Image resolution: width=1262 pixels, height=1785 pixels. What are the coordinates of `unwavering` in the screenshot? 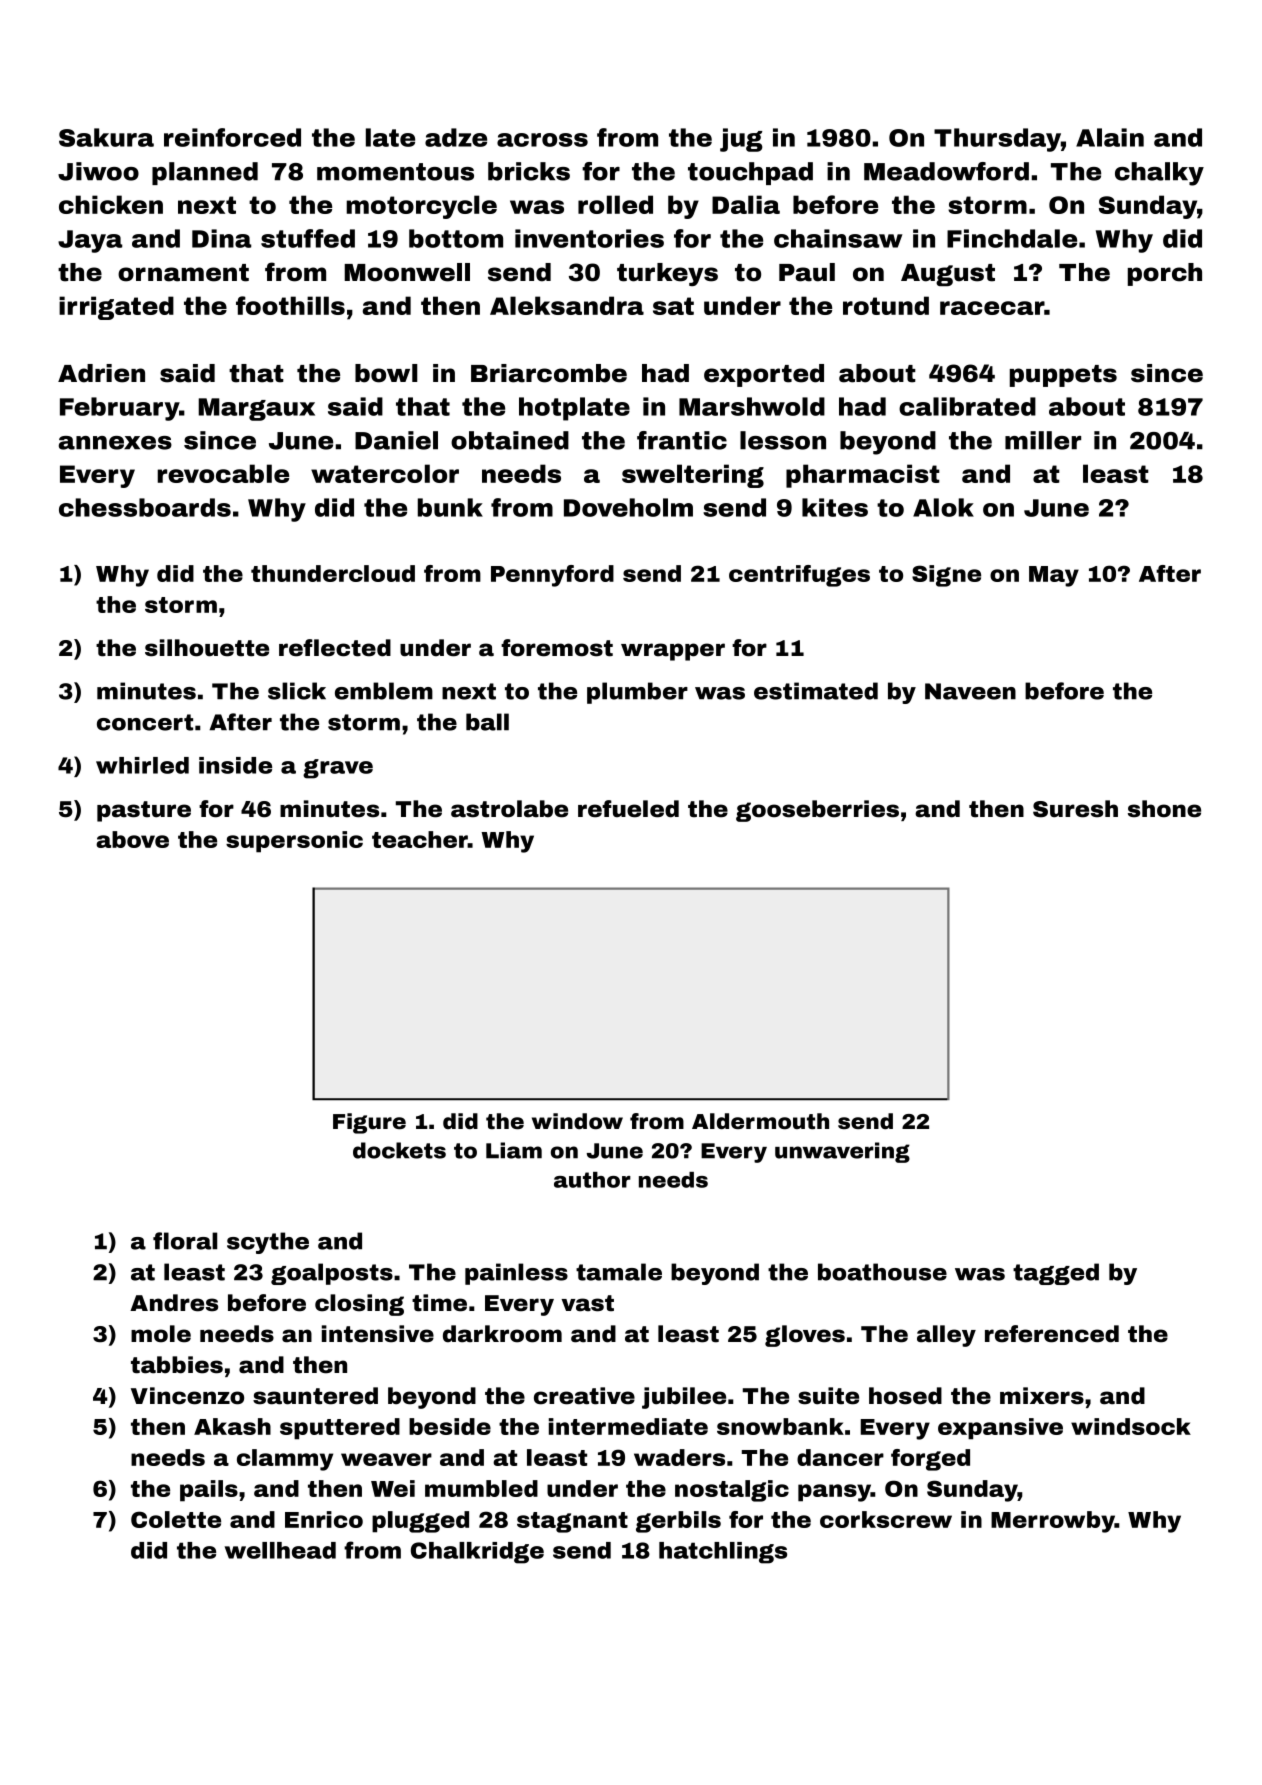 It's located at (842, 1152).
